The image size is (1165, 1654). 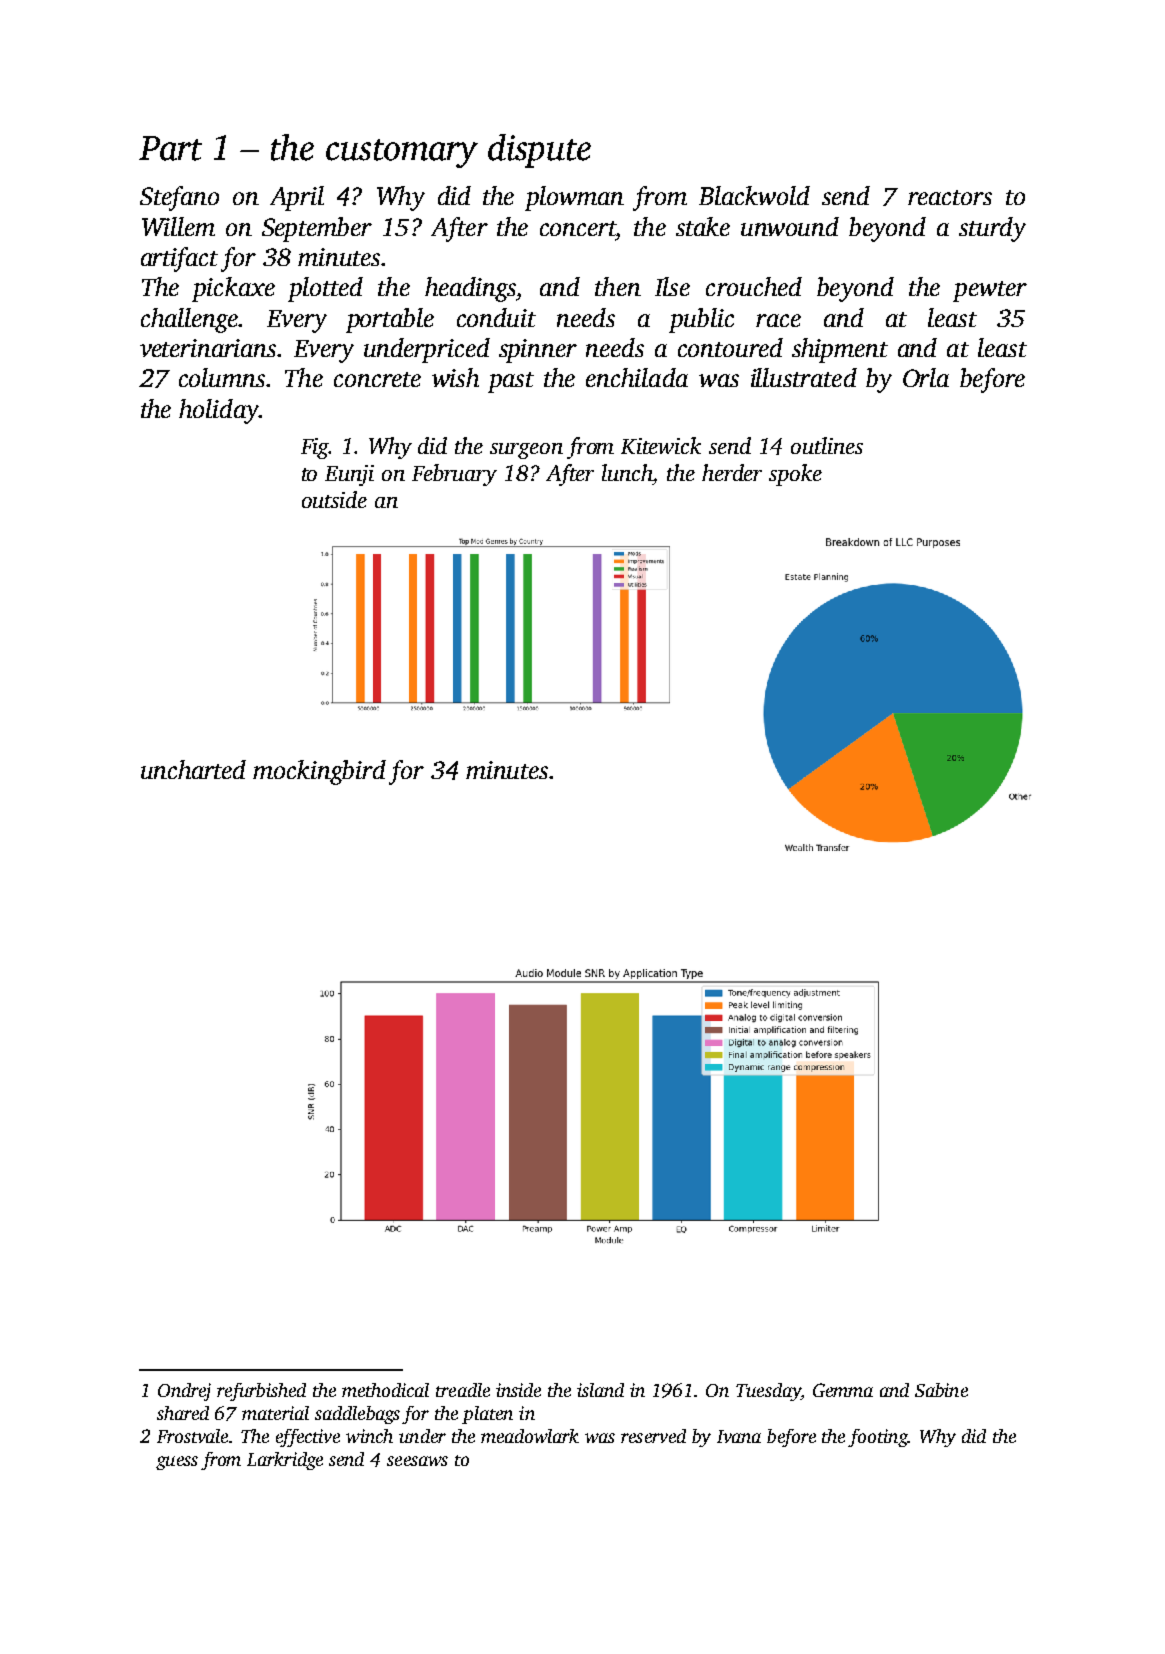 I want to click on Larkridge, so click(x=285, y=1461).
